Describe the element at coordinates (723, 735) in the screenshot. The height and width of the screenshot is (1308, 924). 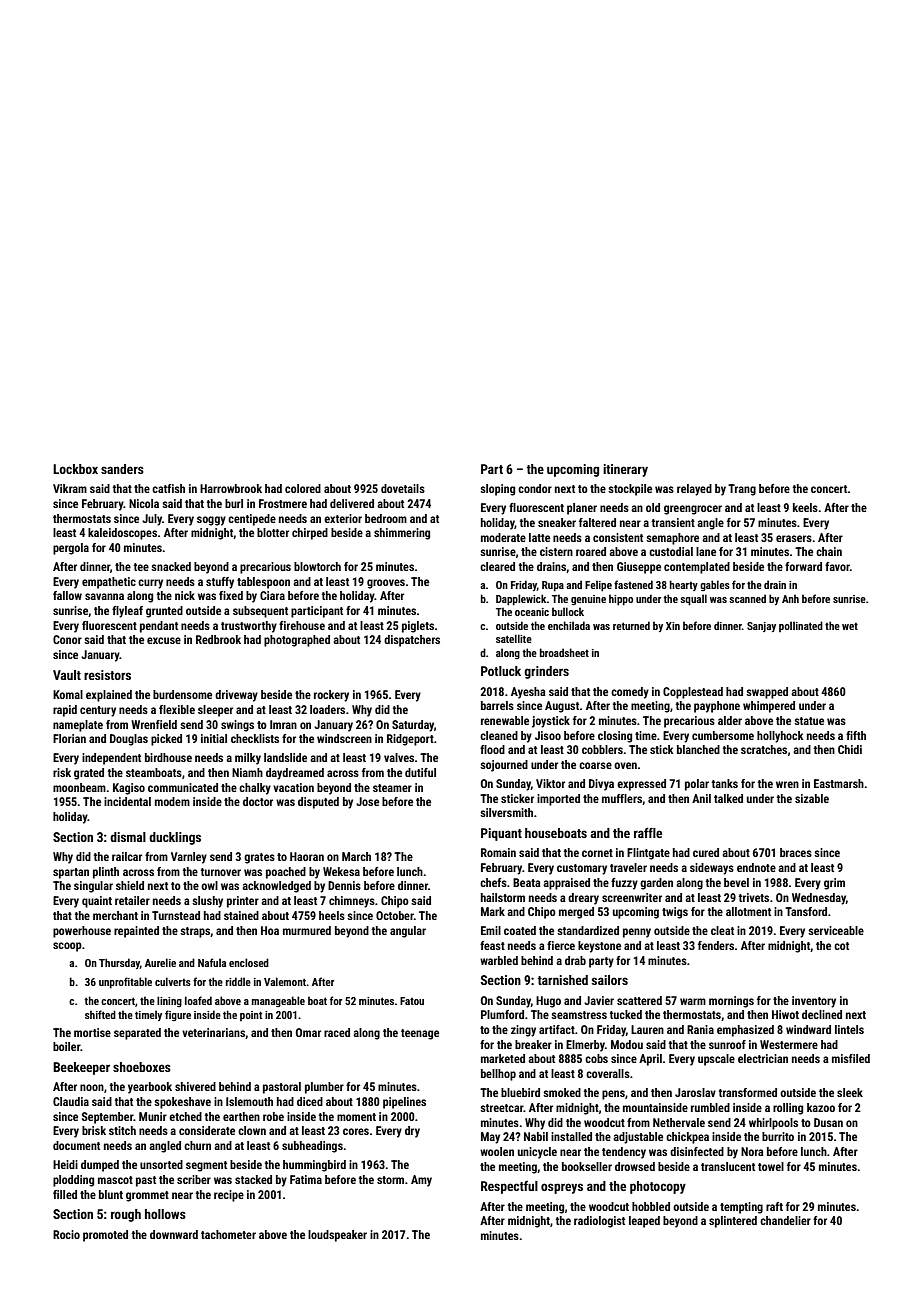
I see `cumbersome` at that location.
